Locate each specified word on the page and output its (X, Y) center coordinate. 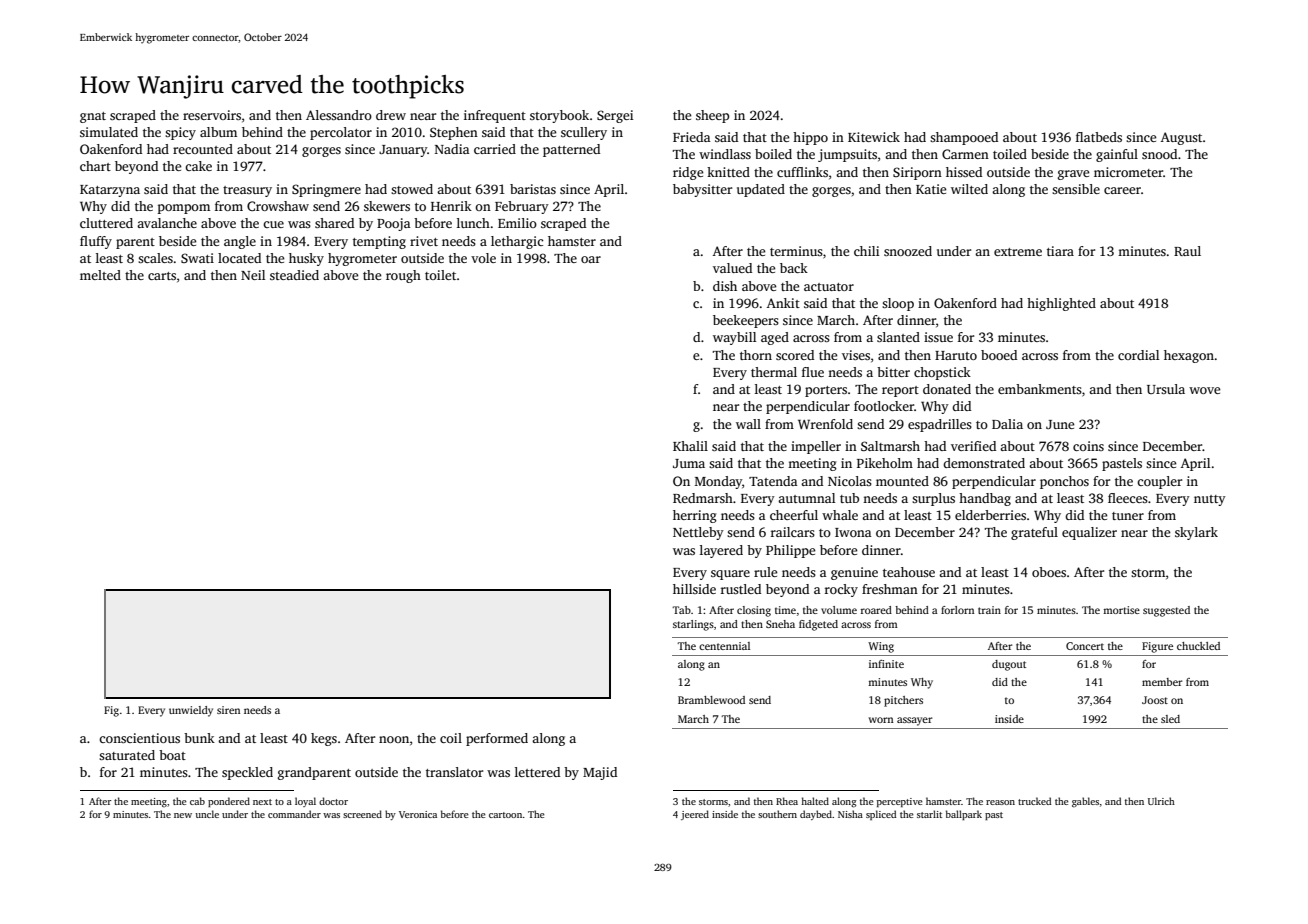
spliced (881, 815)
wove (1204, 390)
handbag (985, 499)
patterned (571, 150)
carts (162, 276)
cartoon (506, 815)
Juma (689, 463)
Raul (1187, 251)
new (183, 815)
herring (695, 516)
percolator (341, 133)
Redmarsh (703, 498)
